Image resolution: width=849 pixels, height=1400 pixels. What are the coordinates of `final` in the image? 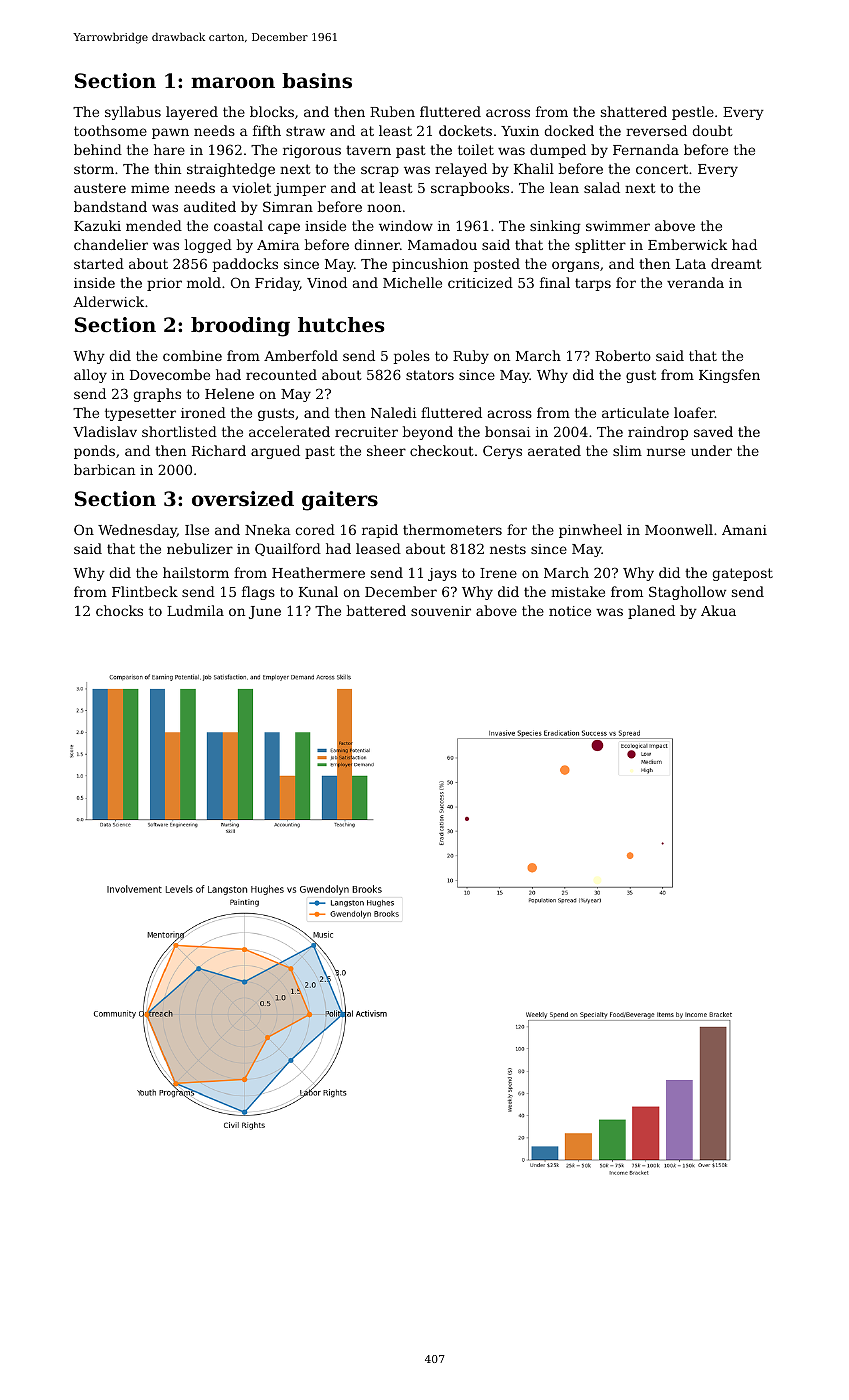 It's located at (555, 282).
